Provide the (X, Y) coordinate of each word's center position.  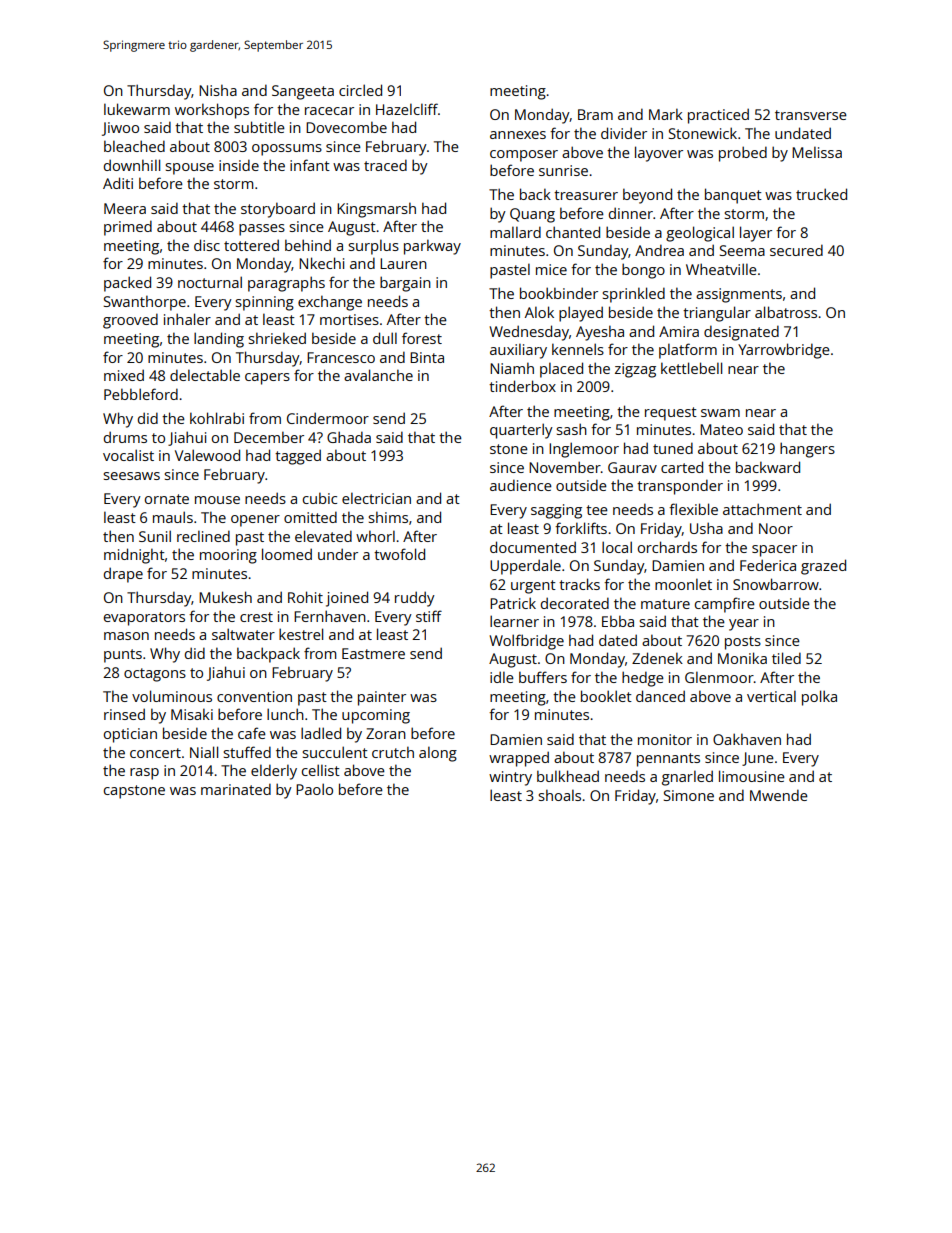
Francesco (341, 357)
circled (360, 90)
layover (659, 154)
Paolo (314, 789)
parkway (432, 247)
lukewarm (137, 109)
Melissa (817, 152)
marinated (236, 789)
